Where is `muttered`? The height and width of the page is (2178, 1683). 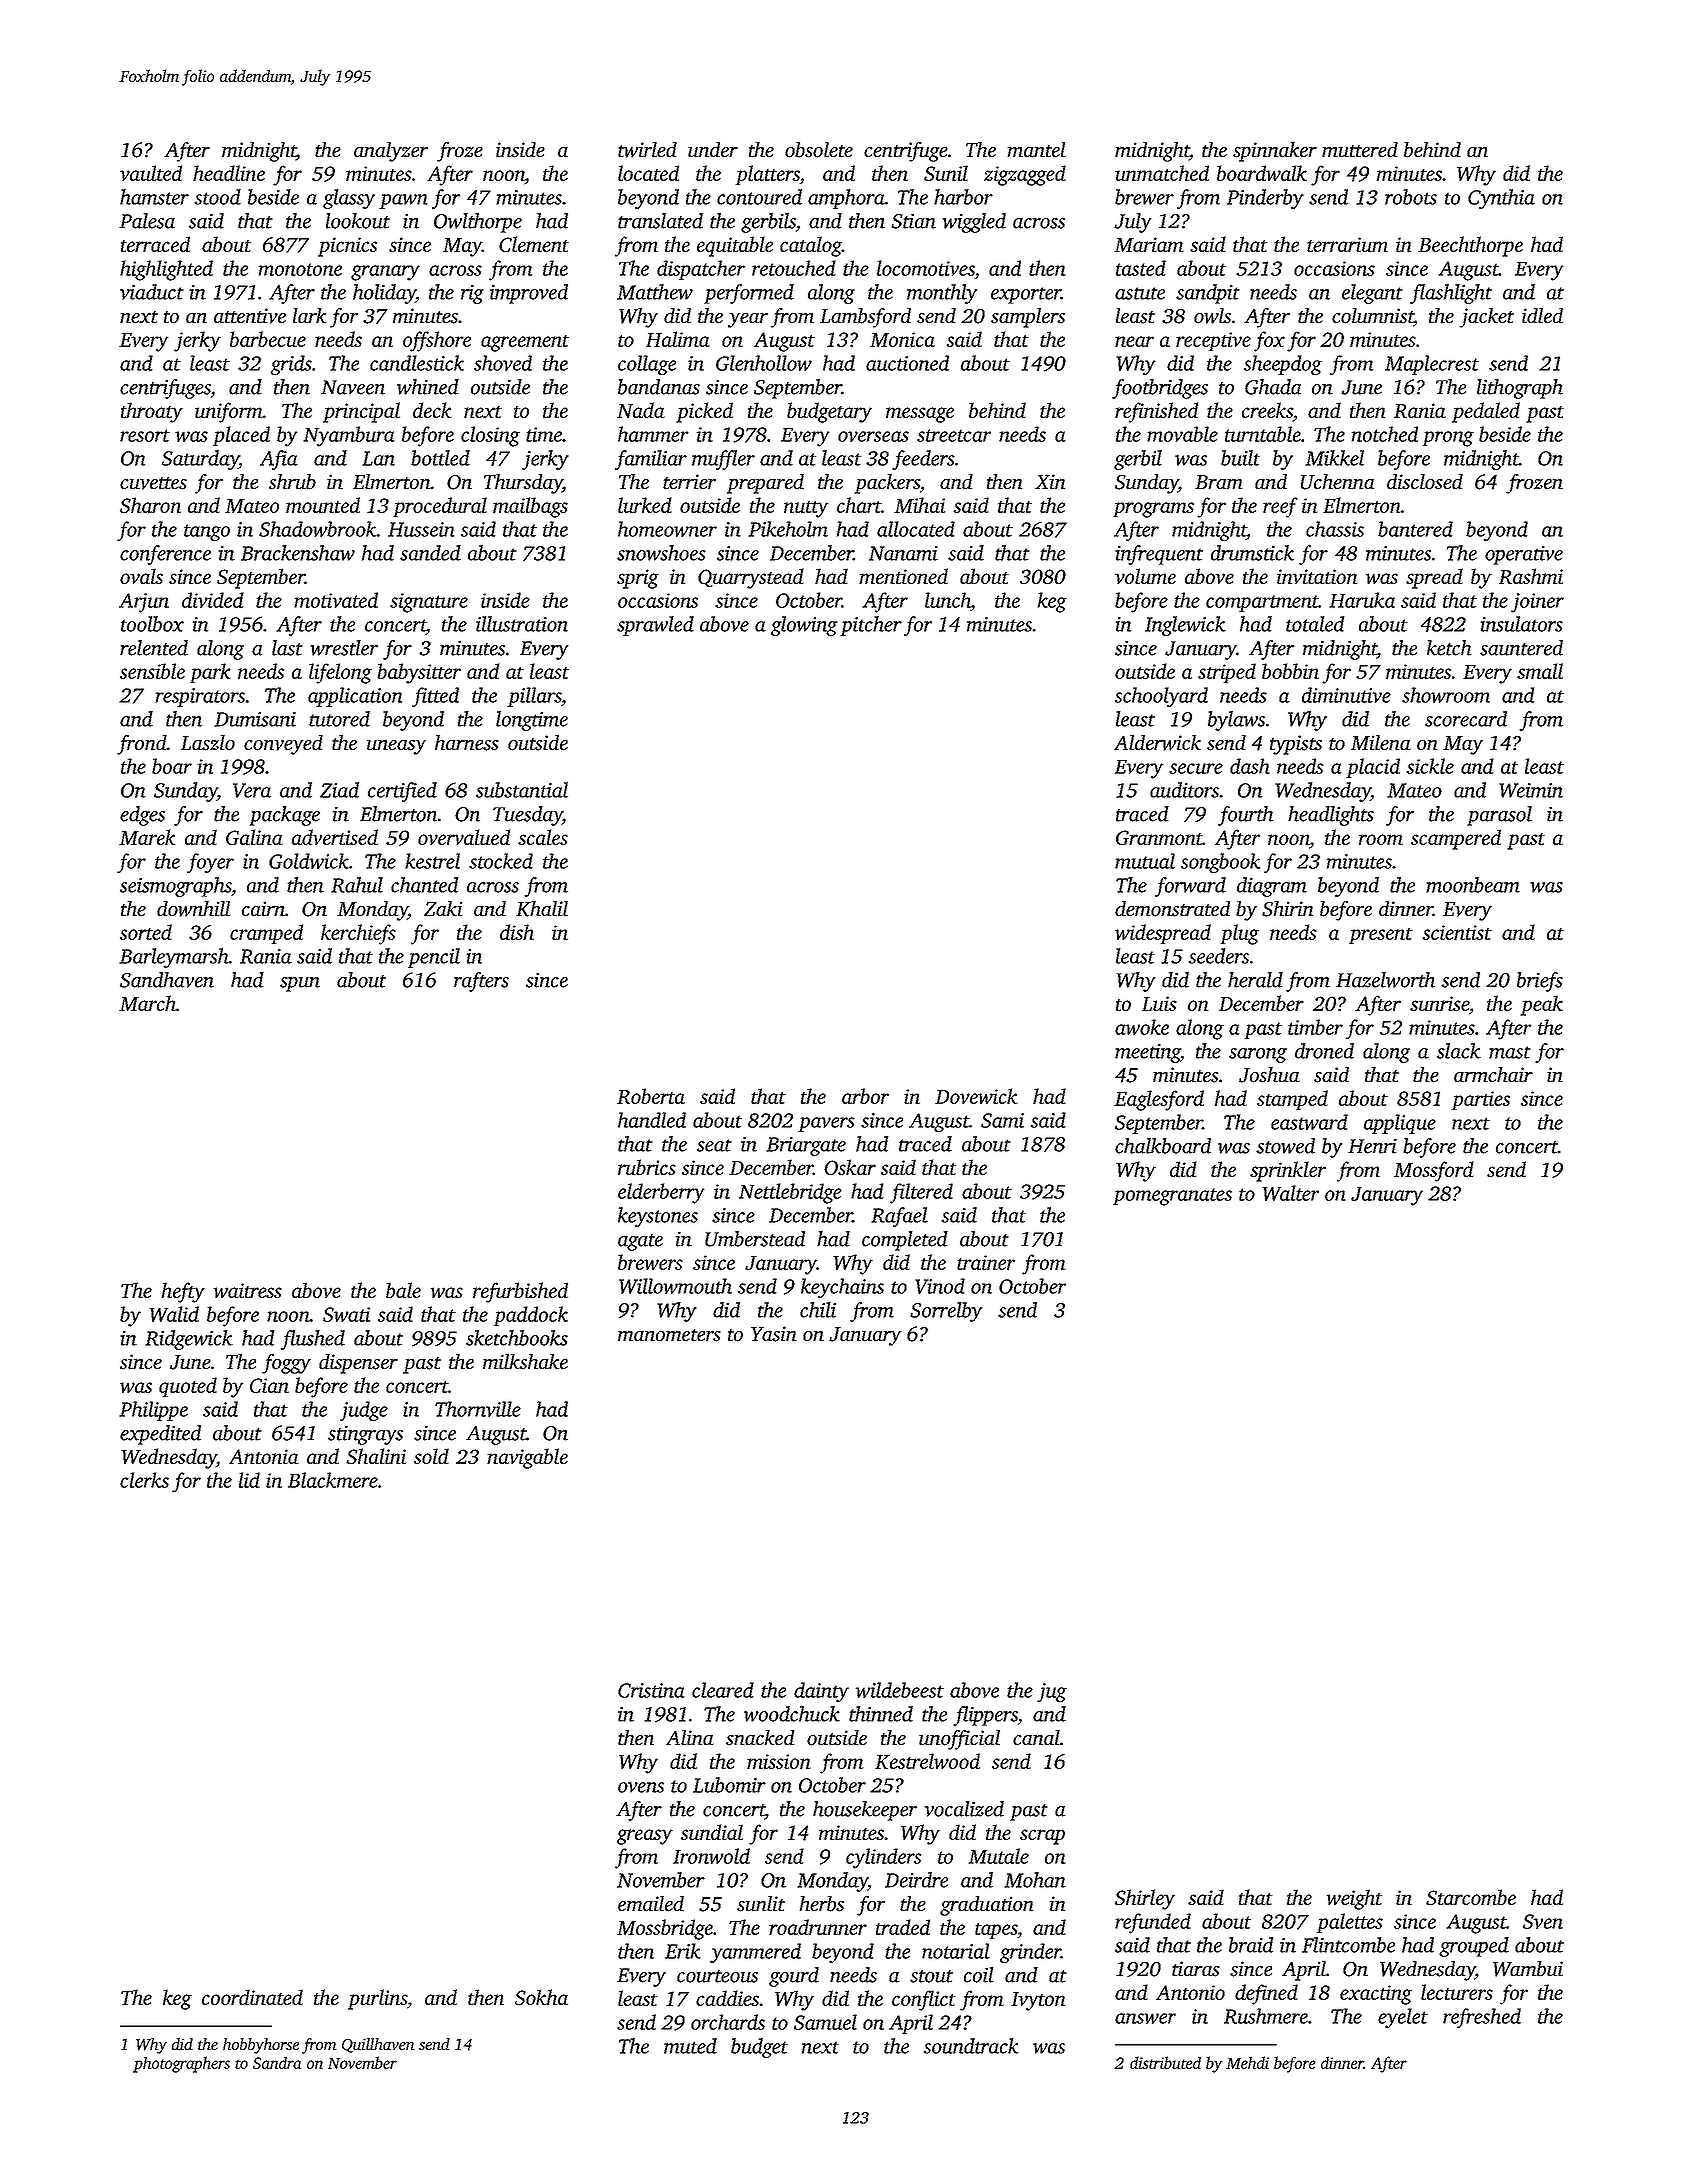
muttered is located at coordinates (1360, 150).
